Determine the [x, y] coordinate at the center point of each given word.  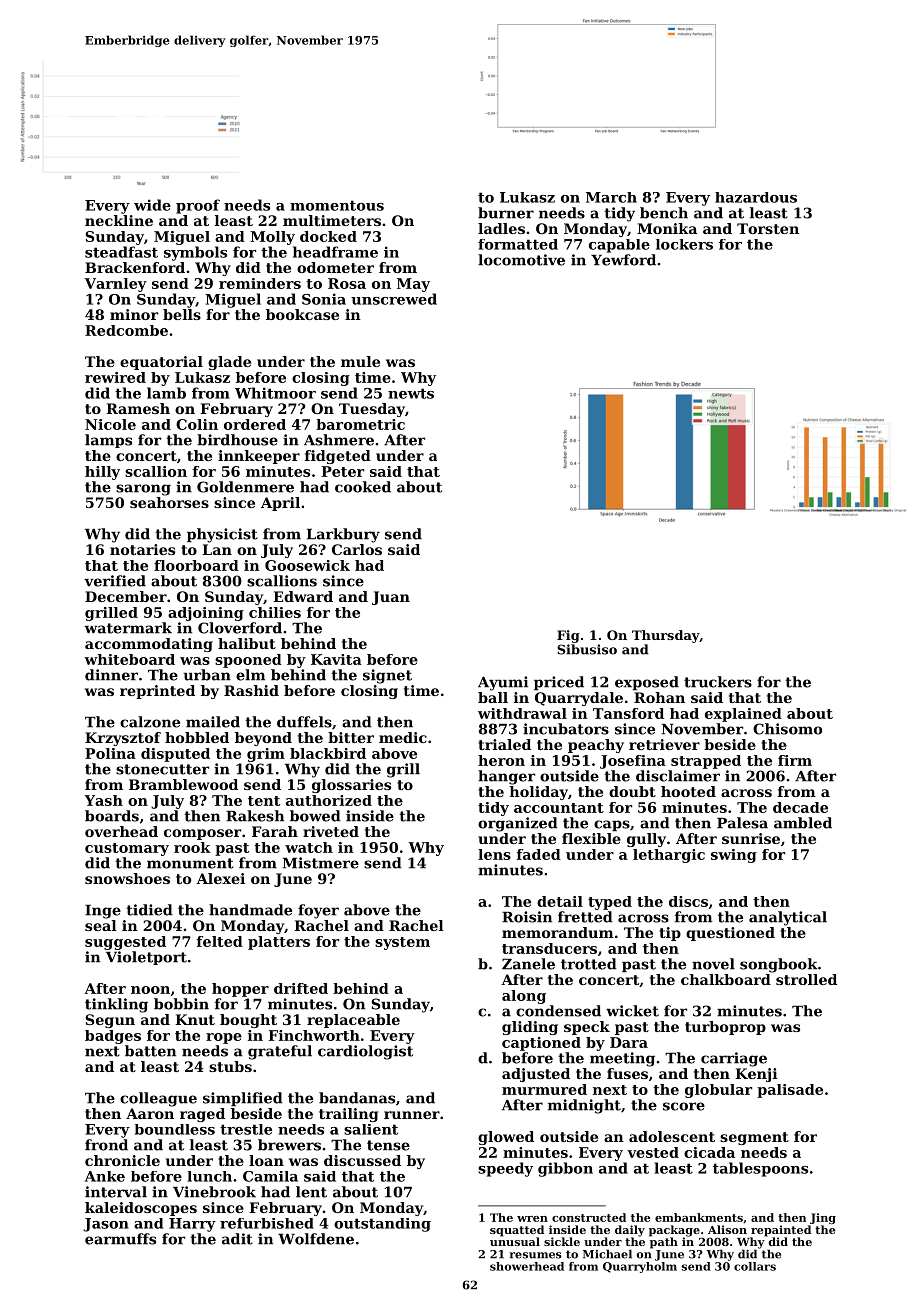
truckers [718, 682]
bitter [351, 737]
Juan [391, 598]
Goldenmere [245, 487]
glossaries [351, 786]
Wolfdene [316, 1239]
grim [266, 755]
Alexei [220, 878]
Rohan [659, 697]
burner [506, 213]
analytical [788, 918]
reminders [260, 283]
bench [664, 213]
